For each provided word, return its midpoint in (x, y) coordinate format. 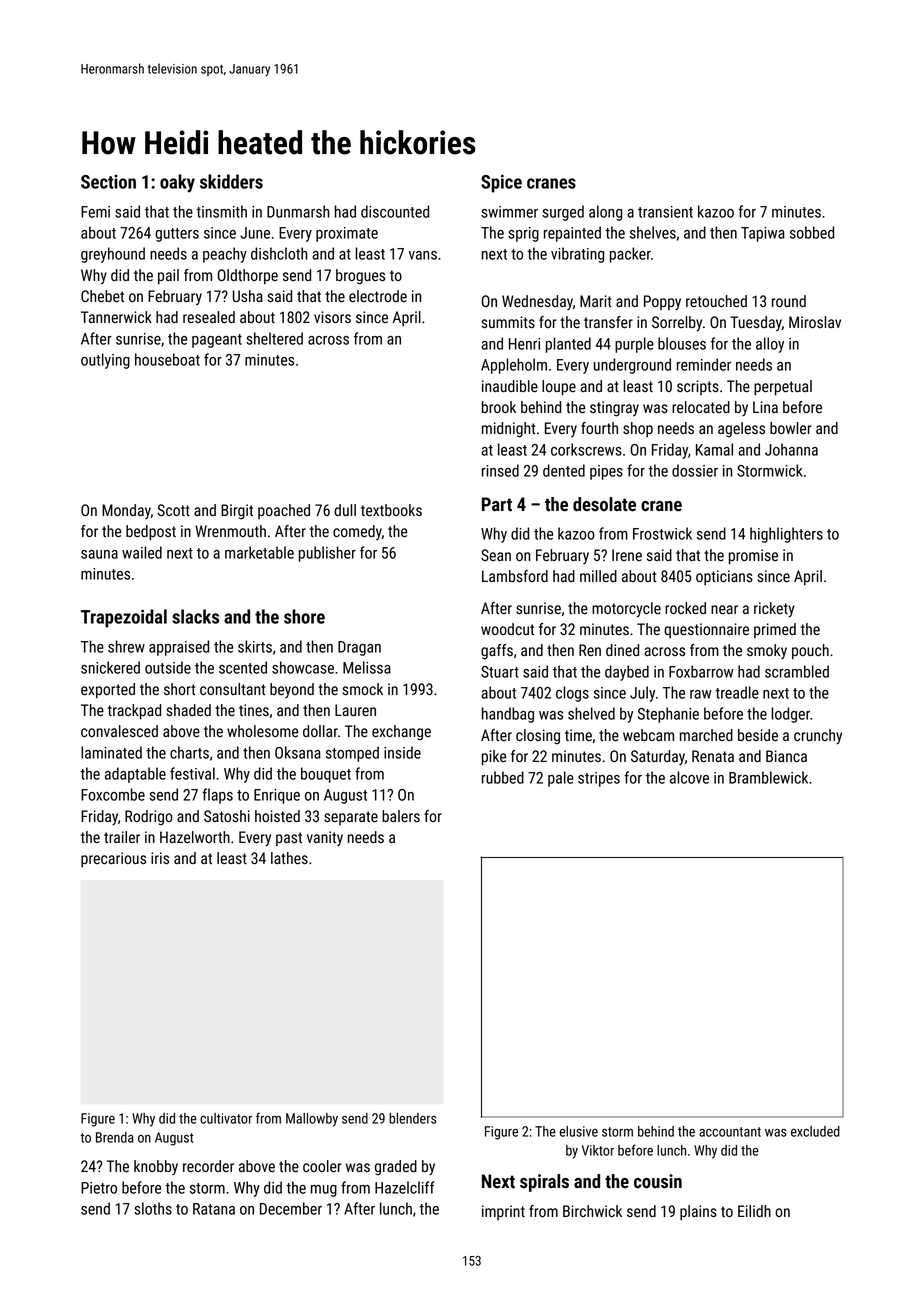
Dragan (359, 648)
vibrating (577, 255)
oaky (177, 183)
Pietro (99, 1188)
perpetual (783, 388)
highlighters (786, 535)
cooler (322, 1166)
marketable (259, 552)
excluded (815, 1131)
